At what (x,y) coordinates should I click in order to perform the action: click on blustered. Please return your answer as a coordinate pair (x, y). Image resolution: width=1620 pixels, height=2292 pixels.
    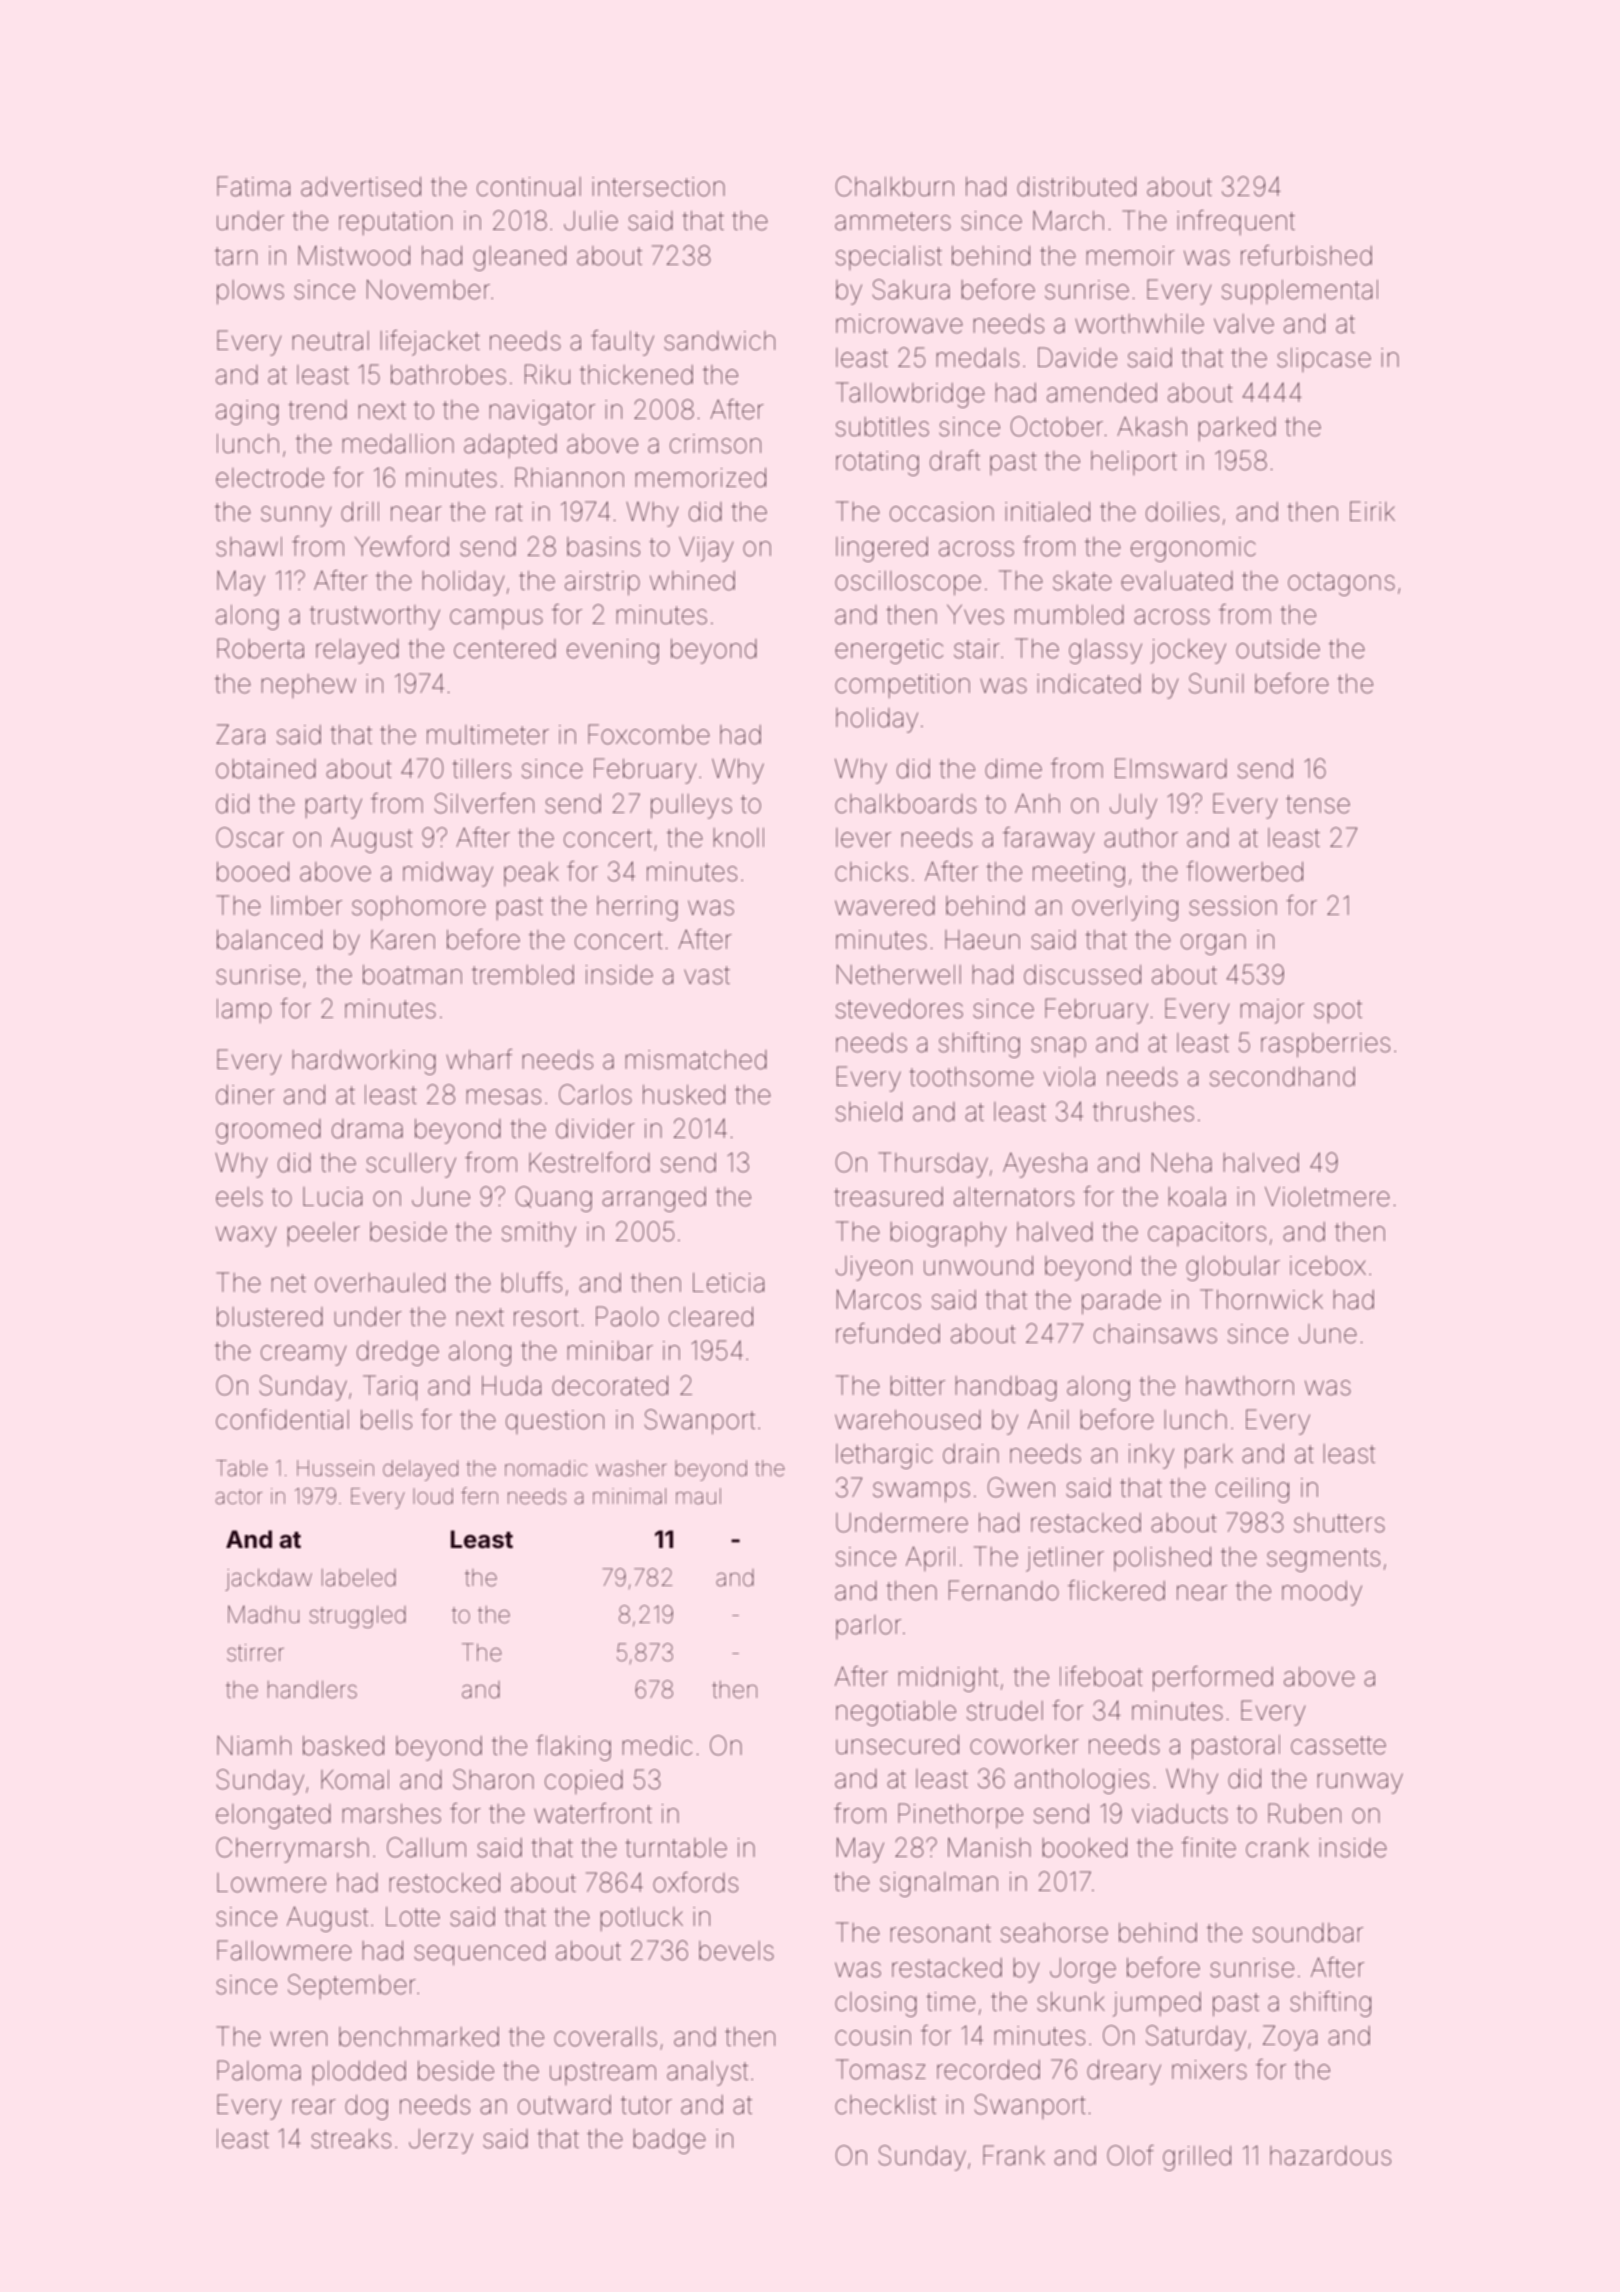
    Looking at the image, I should click on (270, 1317).
